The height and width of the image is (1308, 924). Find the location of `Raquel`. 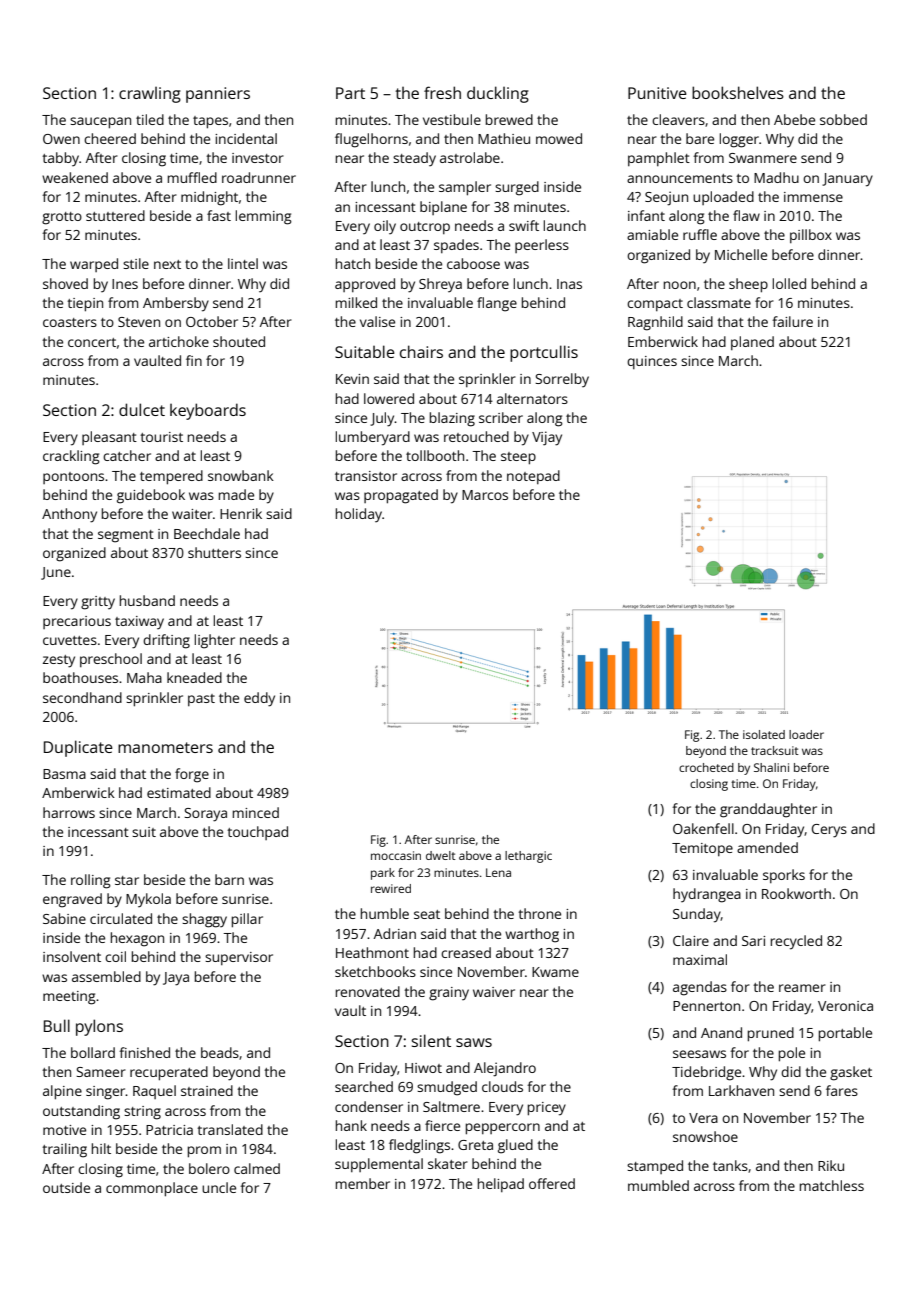

Raquel is located at coordinates (154, 1092).
